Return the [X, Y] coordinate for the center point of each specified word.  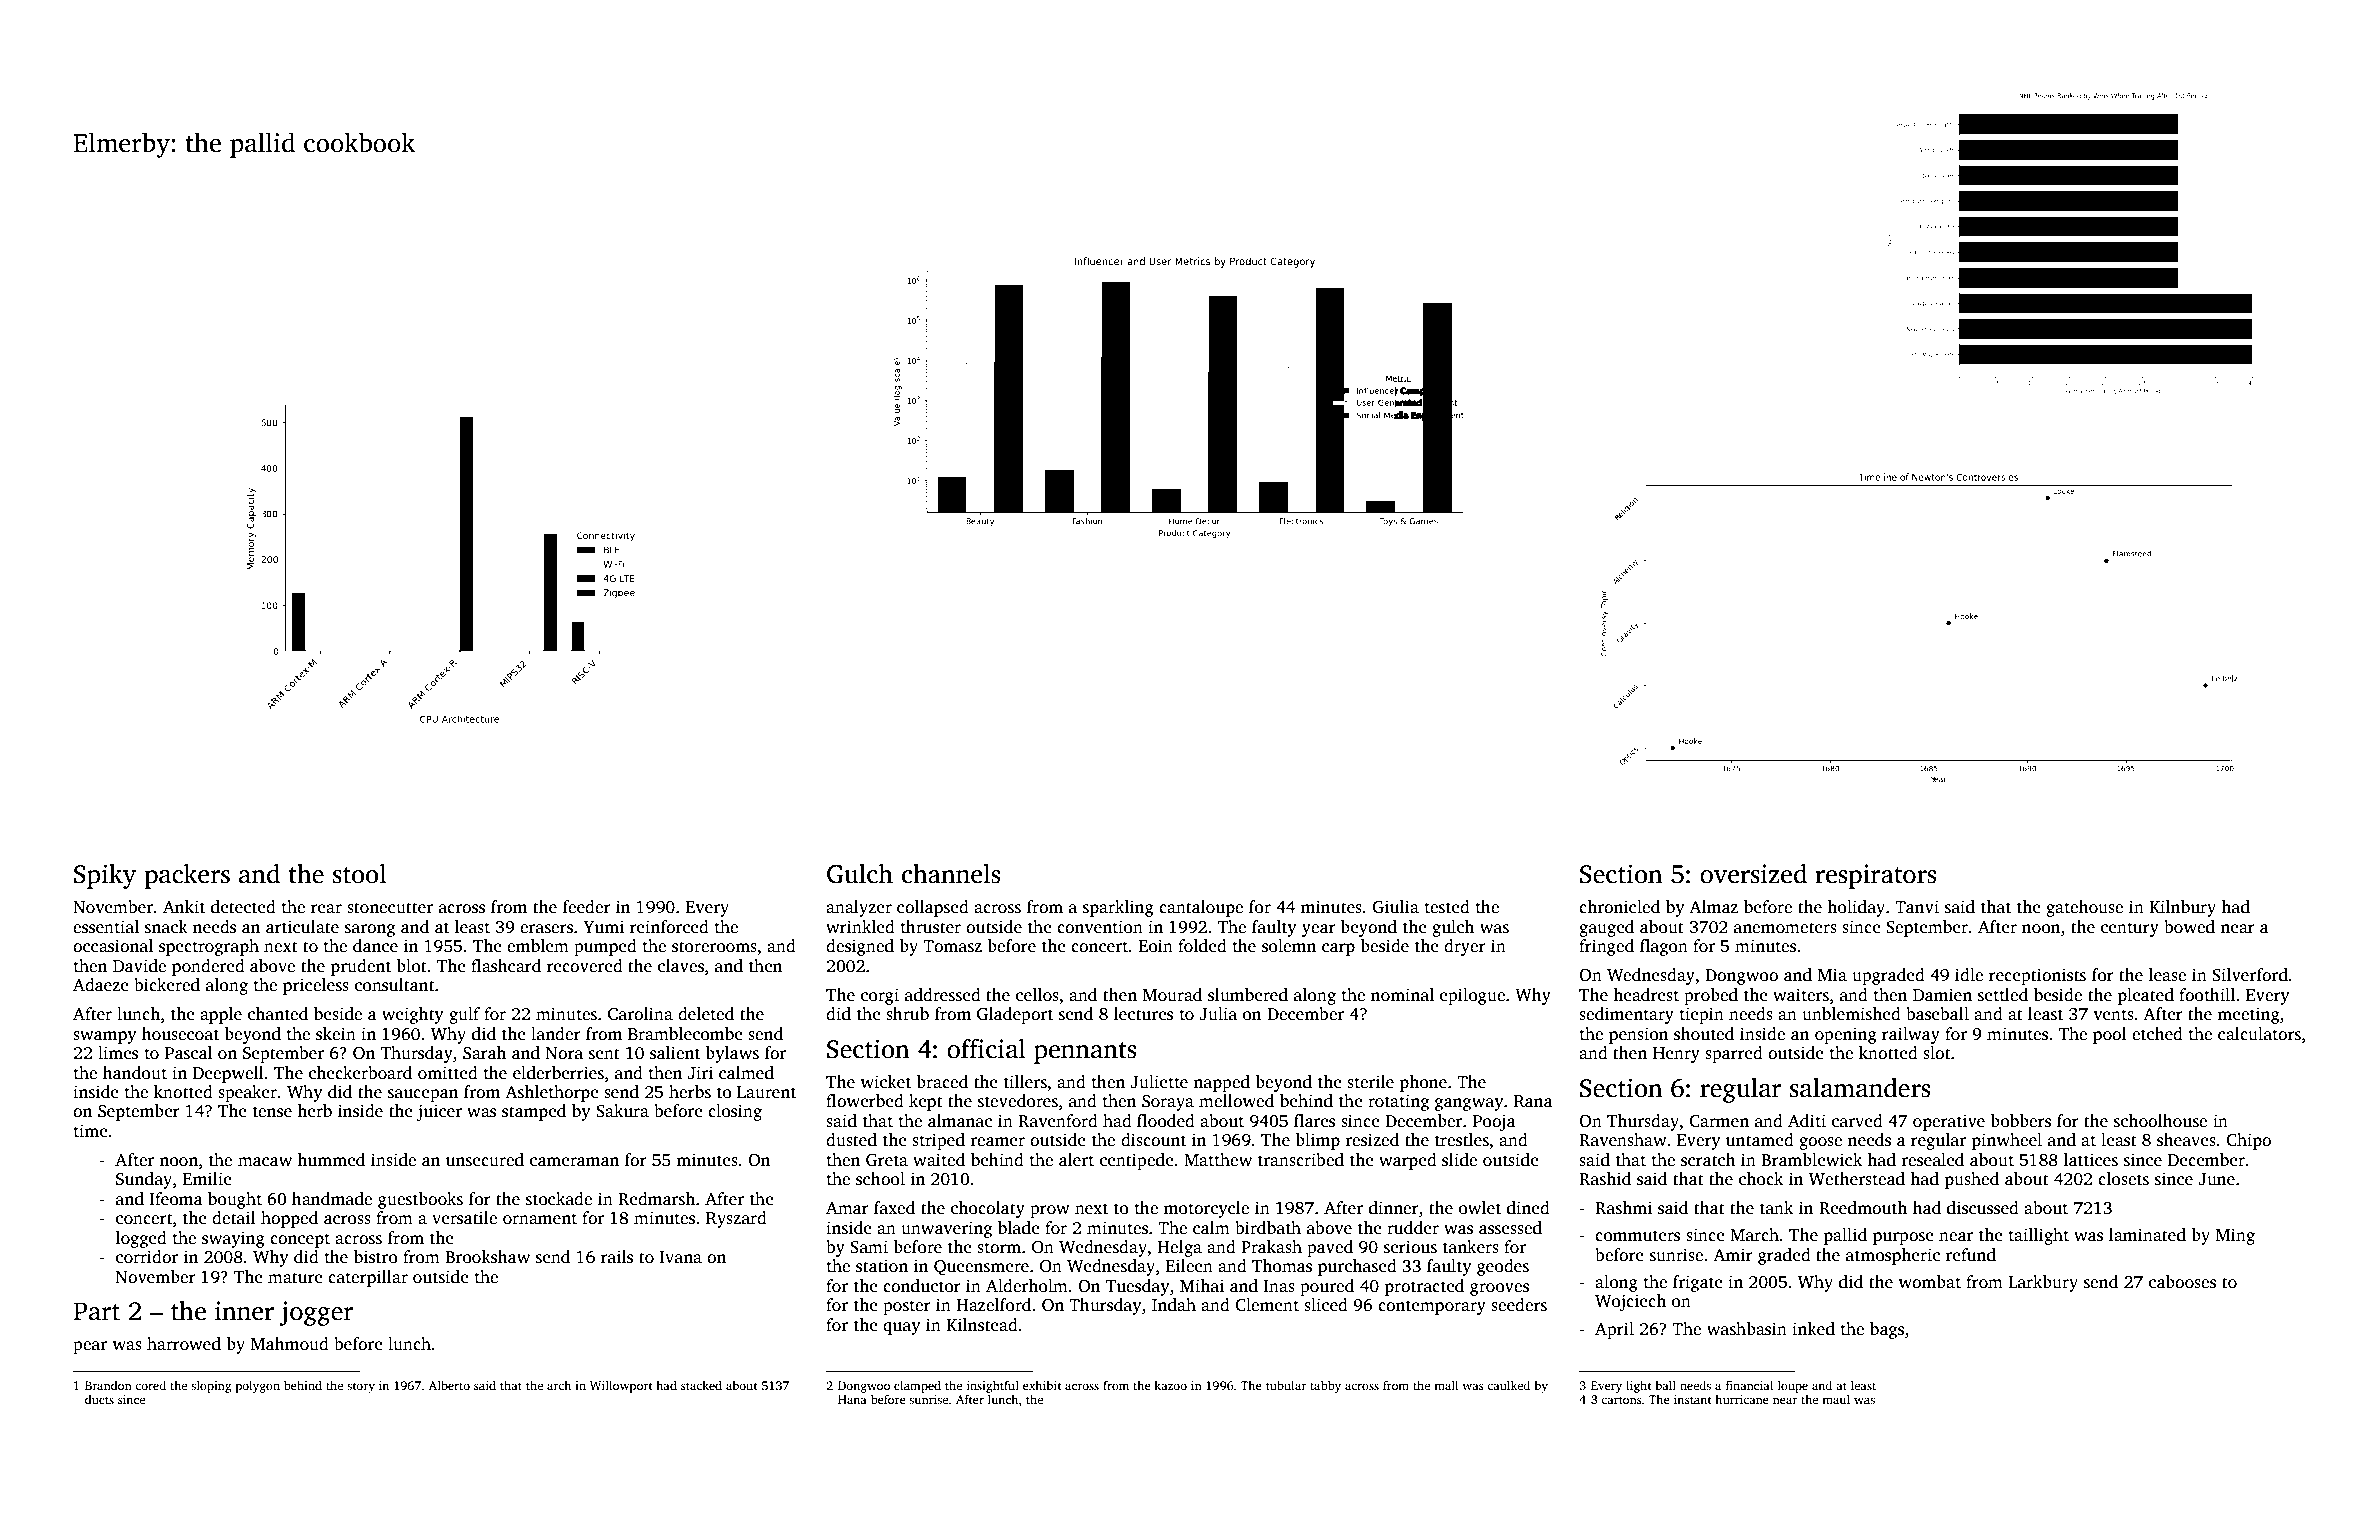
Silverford [2250, 975]
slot [1937, 1053]
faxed [894, 1208]
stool [360, 874]
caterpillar [368, 1278]
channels [951, 874]
